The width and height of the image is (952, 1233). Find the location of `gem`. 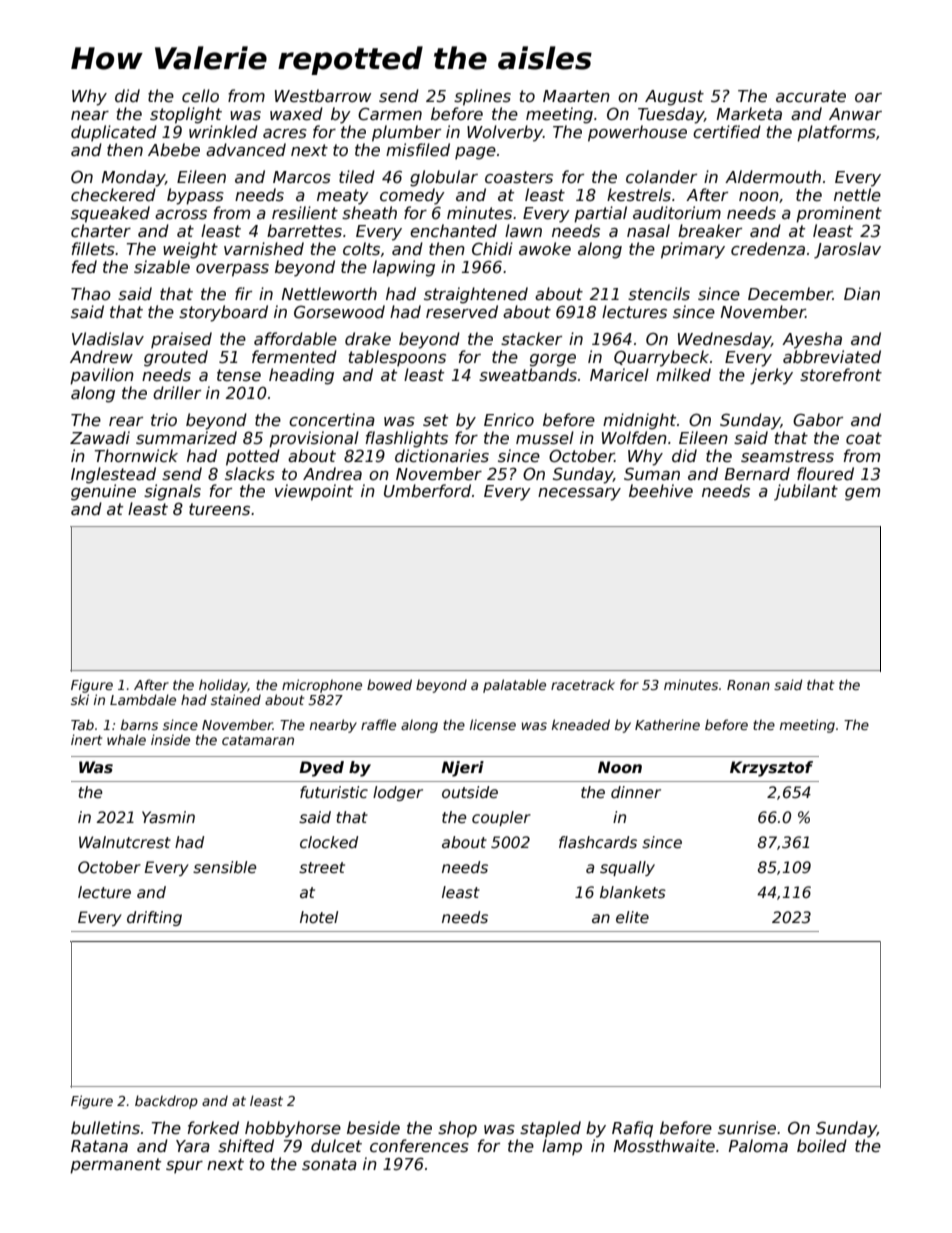

gem is located at coordinates (862, 494).
